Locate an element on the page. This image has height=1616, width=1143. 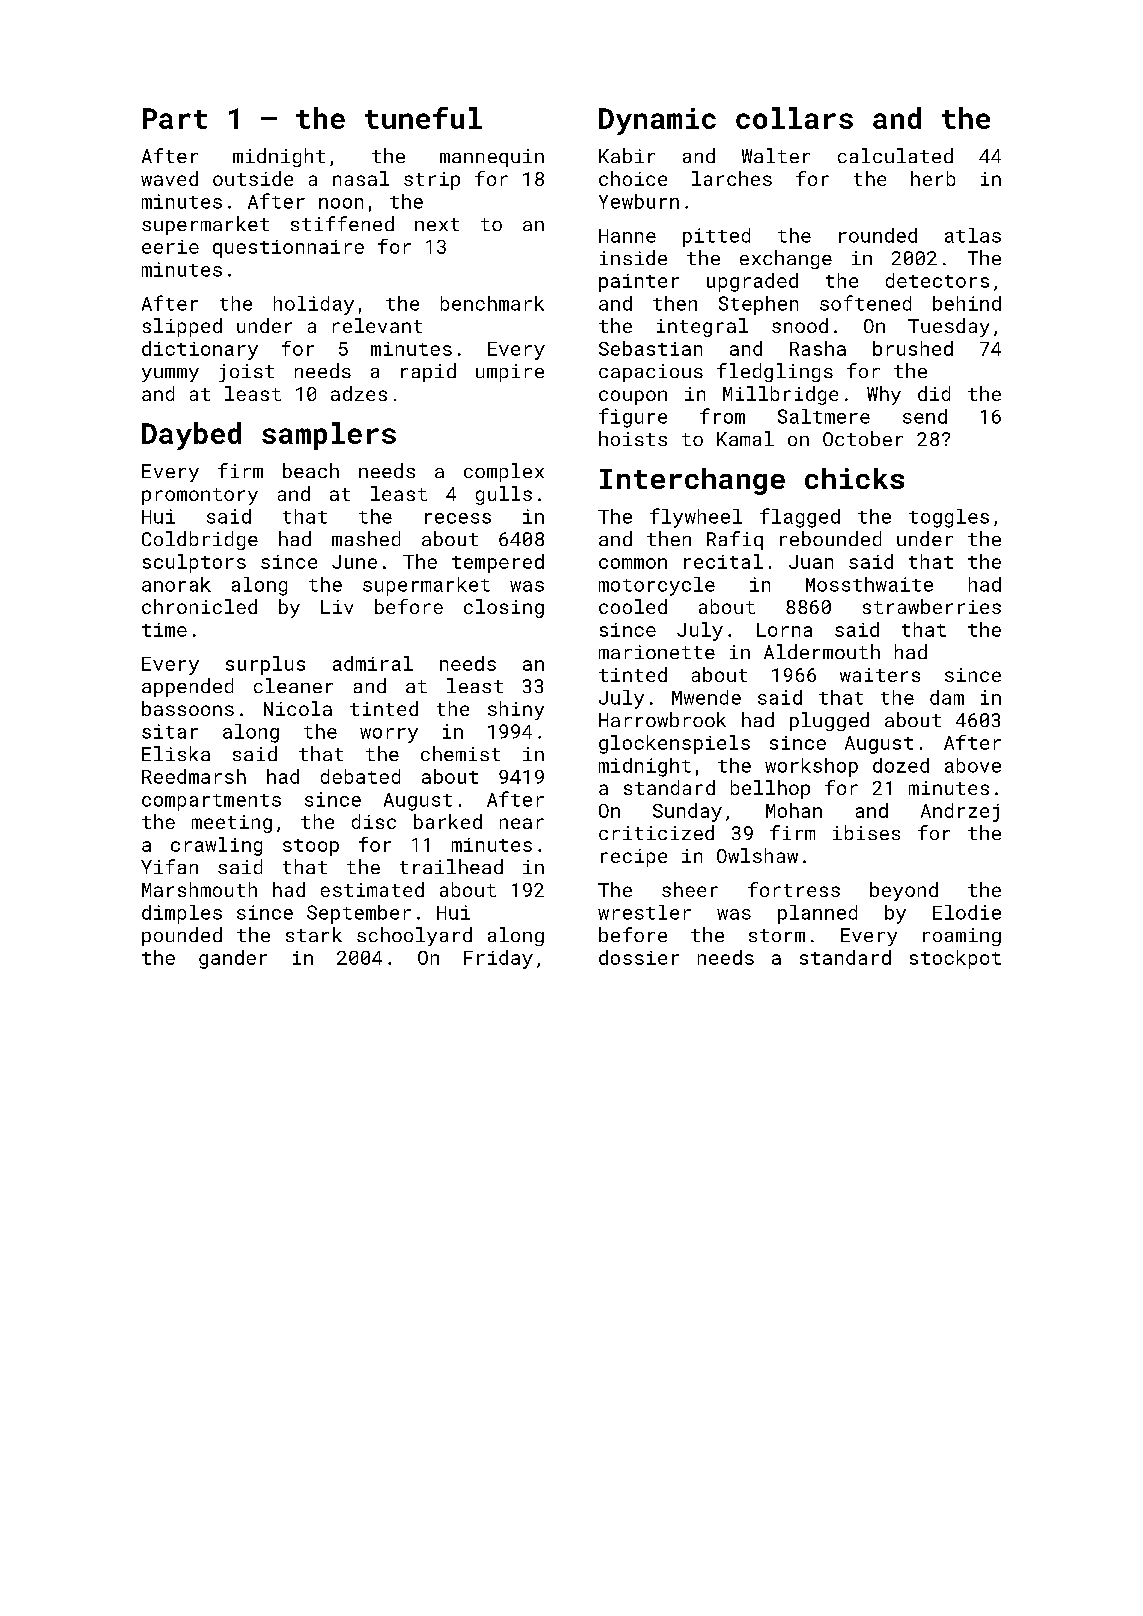
outside is located at coordinates (253, 178).
